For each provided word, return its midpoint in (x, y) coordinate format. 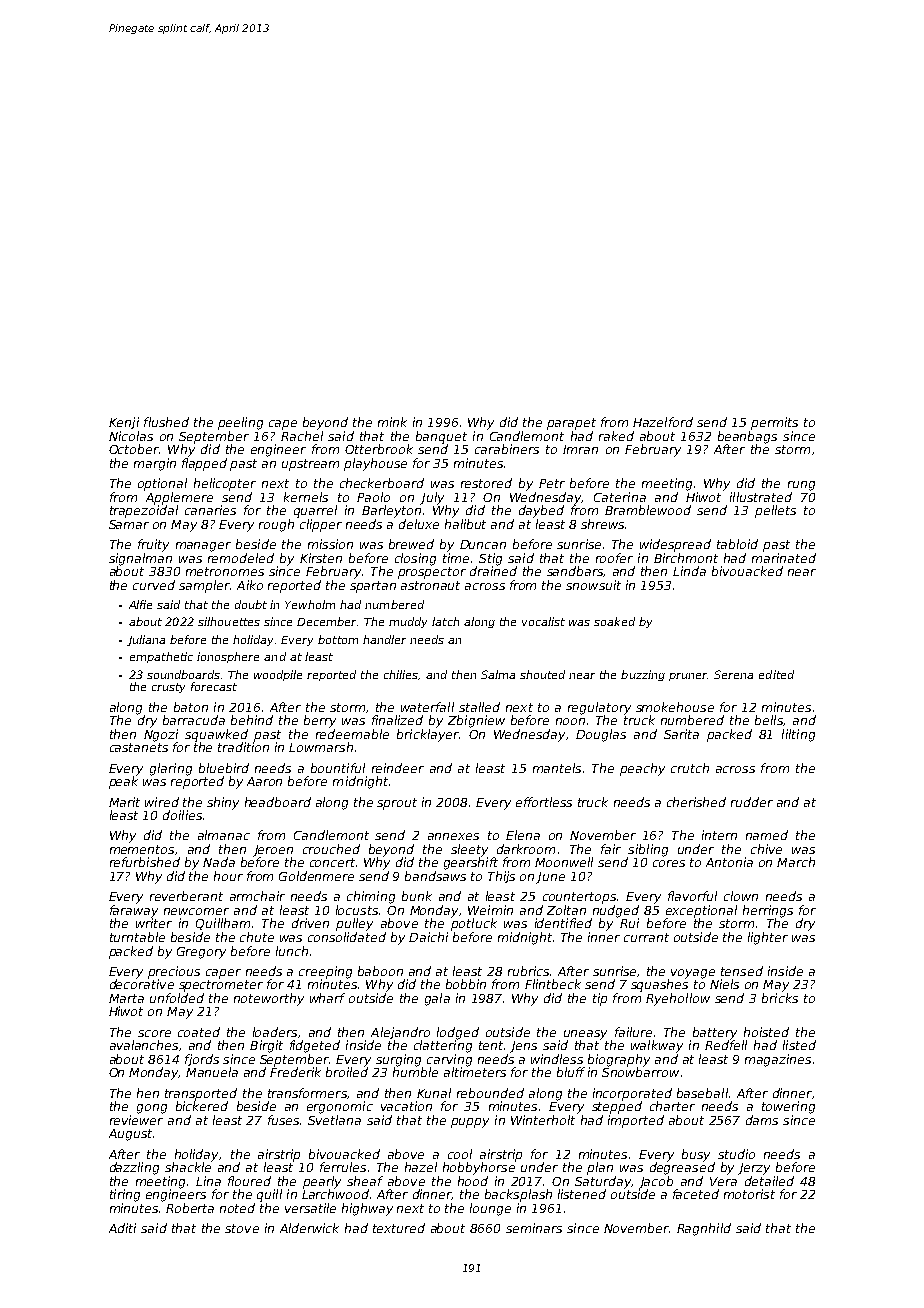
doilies (182, 815)
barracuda (194, 720)
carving (449, 1060)
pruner (688, 677)
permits (774, 423)
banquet (441, 437)
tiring (125, 1195)
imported (636, 1121)
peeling (240, 423)
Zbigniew (476, 721)
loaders (275, 1032)
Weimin (490, 910)
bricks (780, 998)
